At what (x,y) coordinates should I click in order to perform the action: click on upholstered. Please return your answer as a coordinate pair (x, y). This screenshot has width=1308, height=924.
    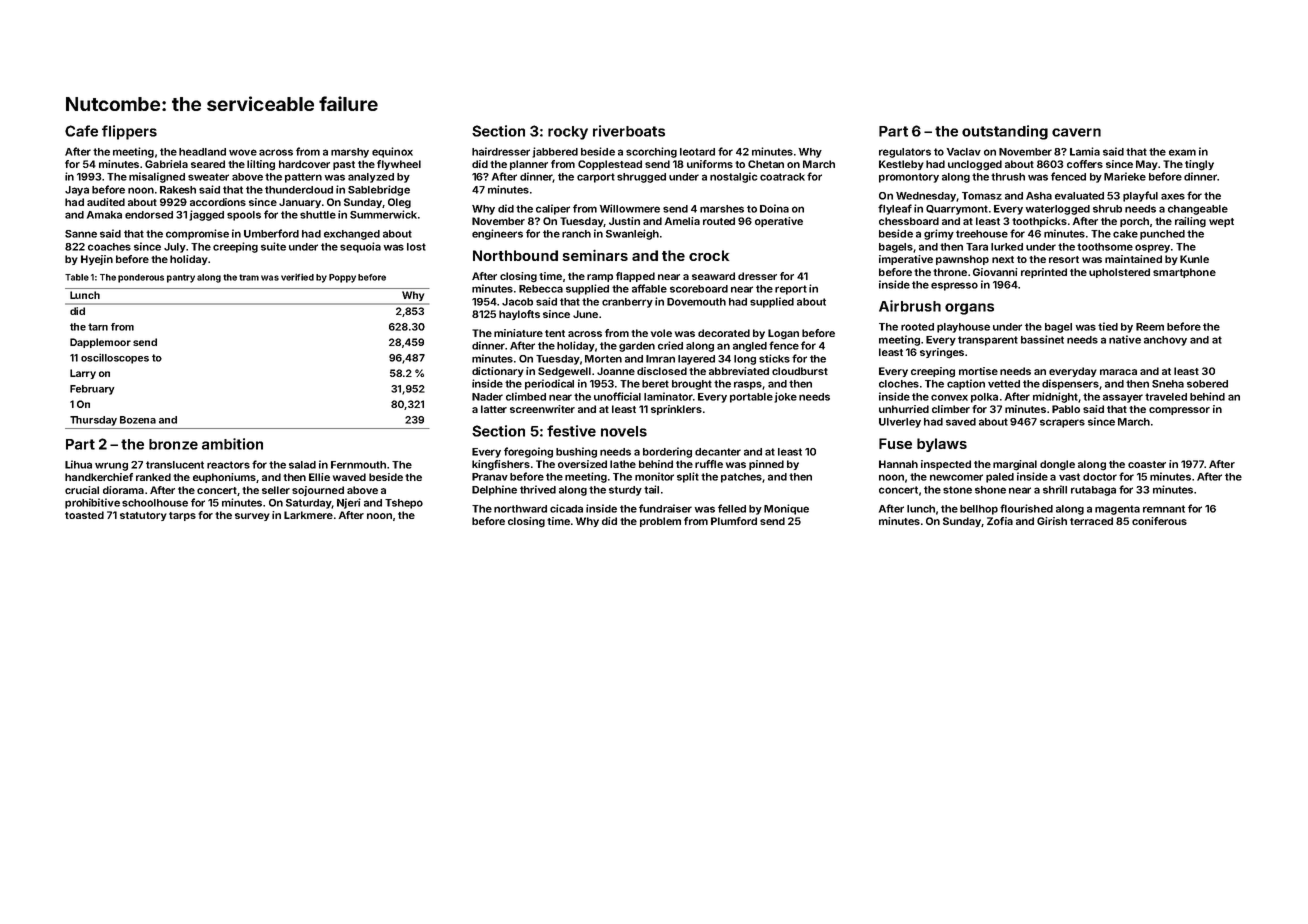
    Looking at the image, I should click on (1119, 273).
